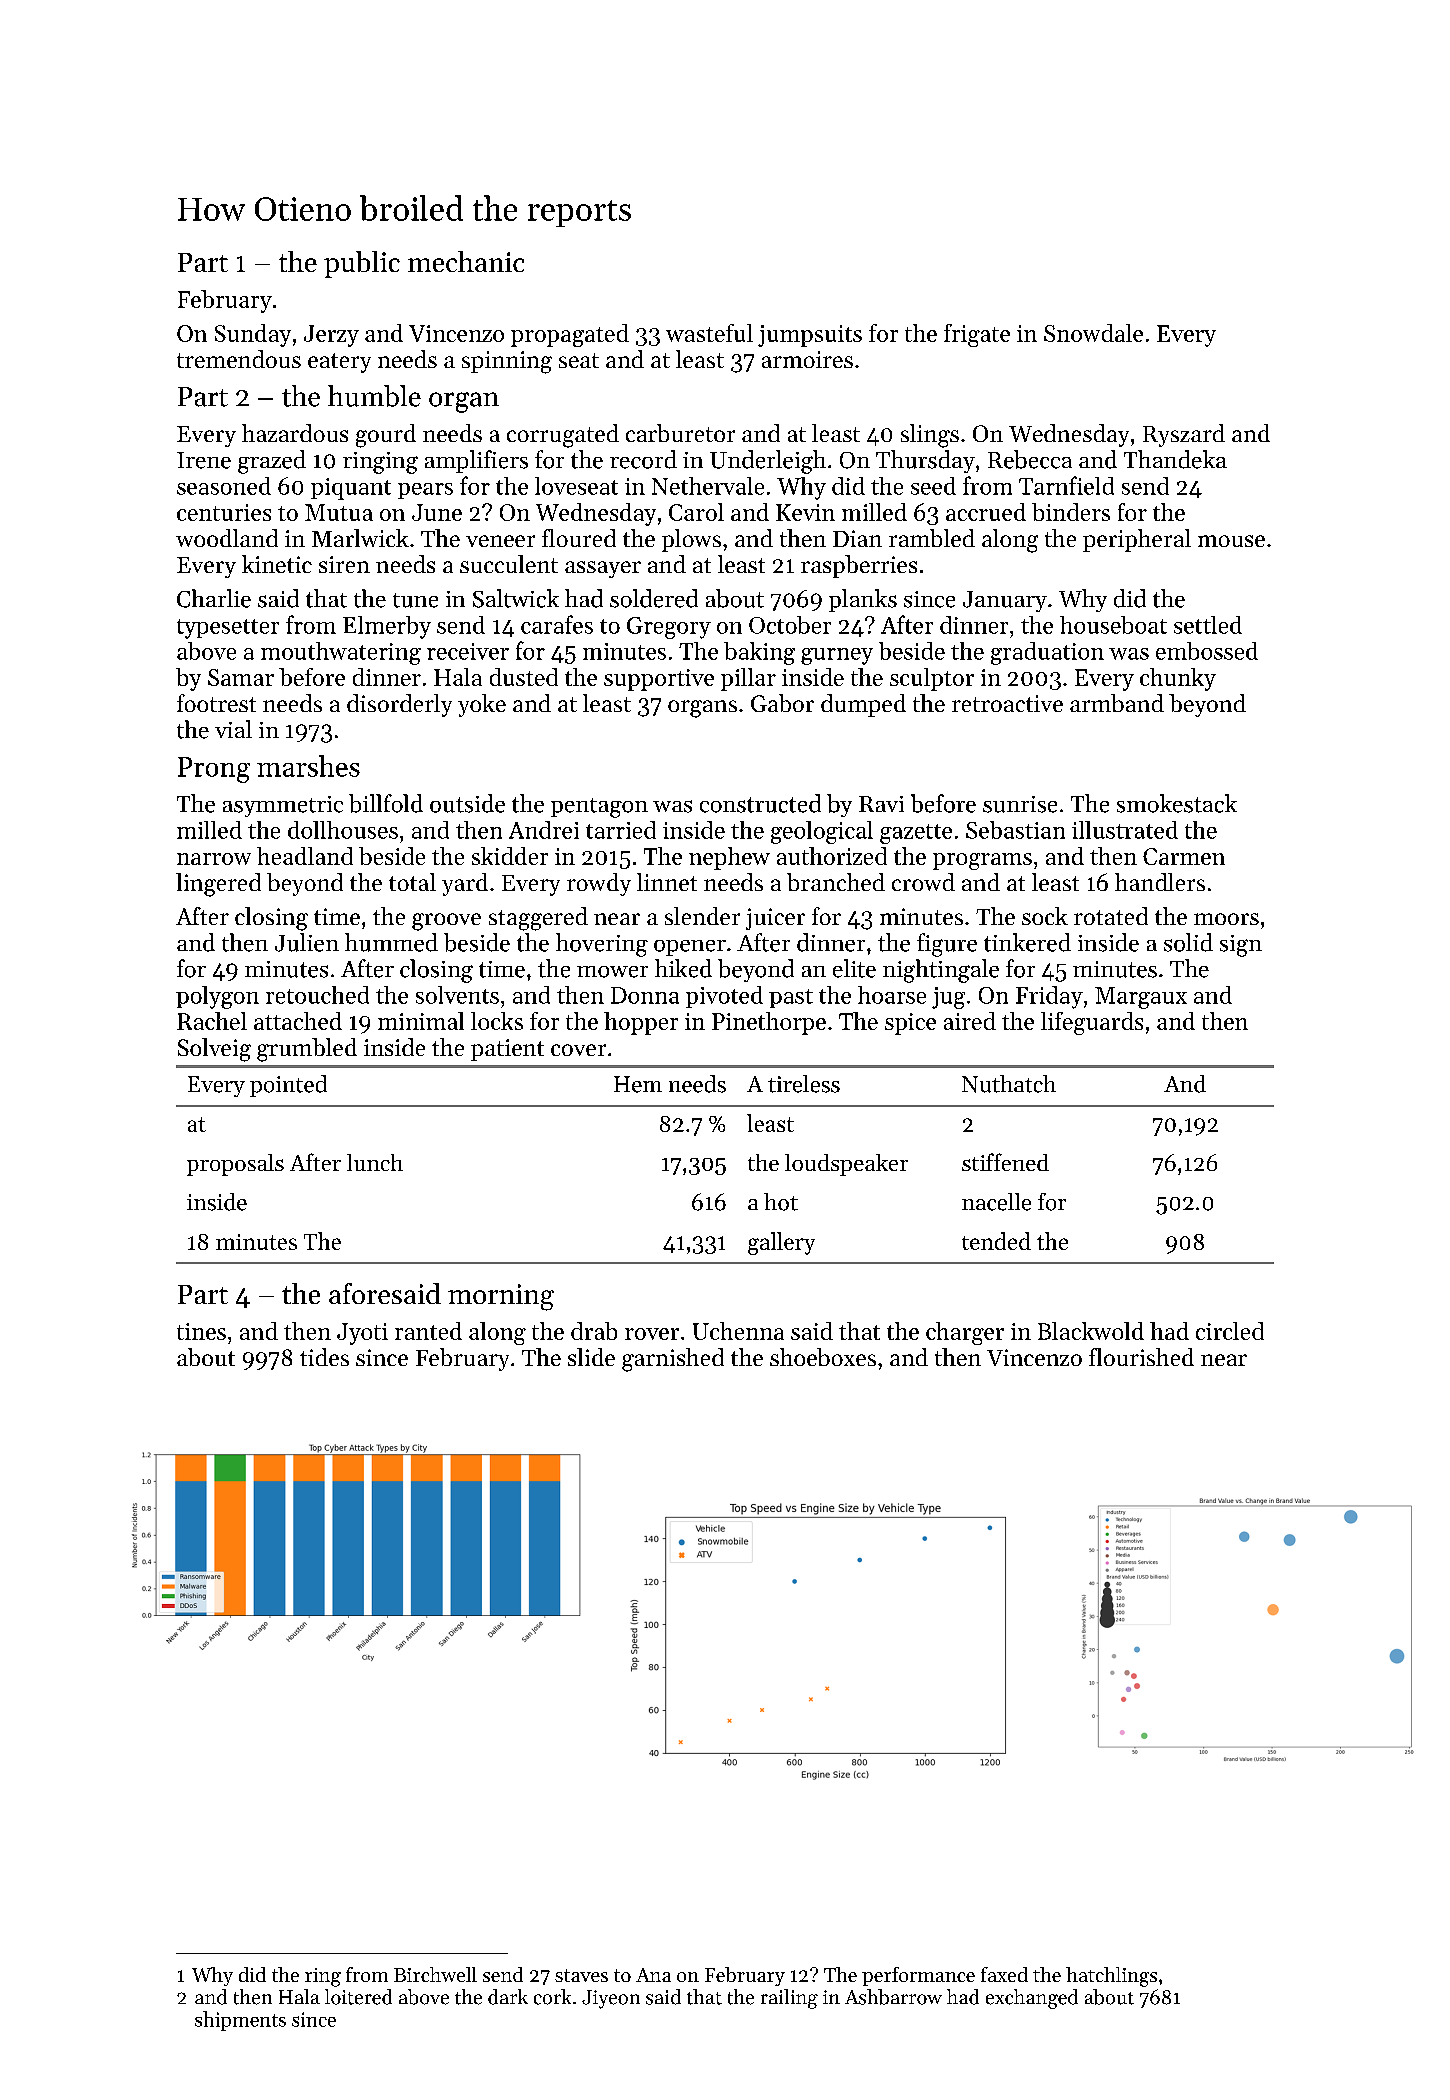 The image size is (1450, 2100). What do you see at coordinates (1005, 1162) in the screenshot?
I see `stiffened` at bounding box center [1005, 1162].
